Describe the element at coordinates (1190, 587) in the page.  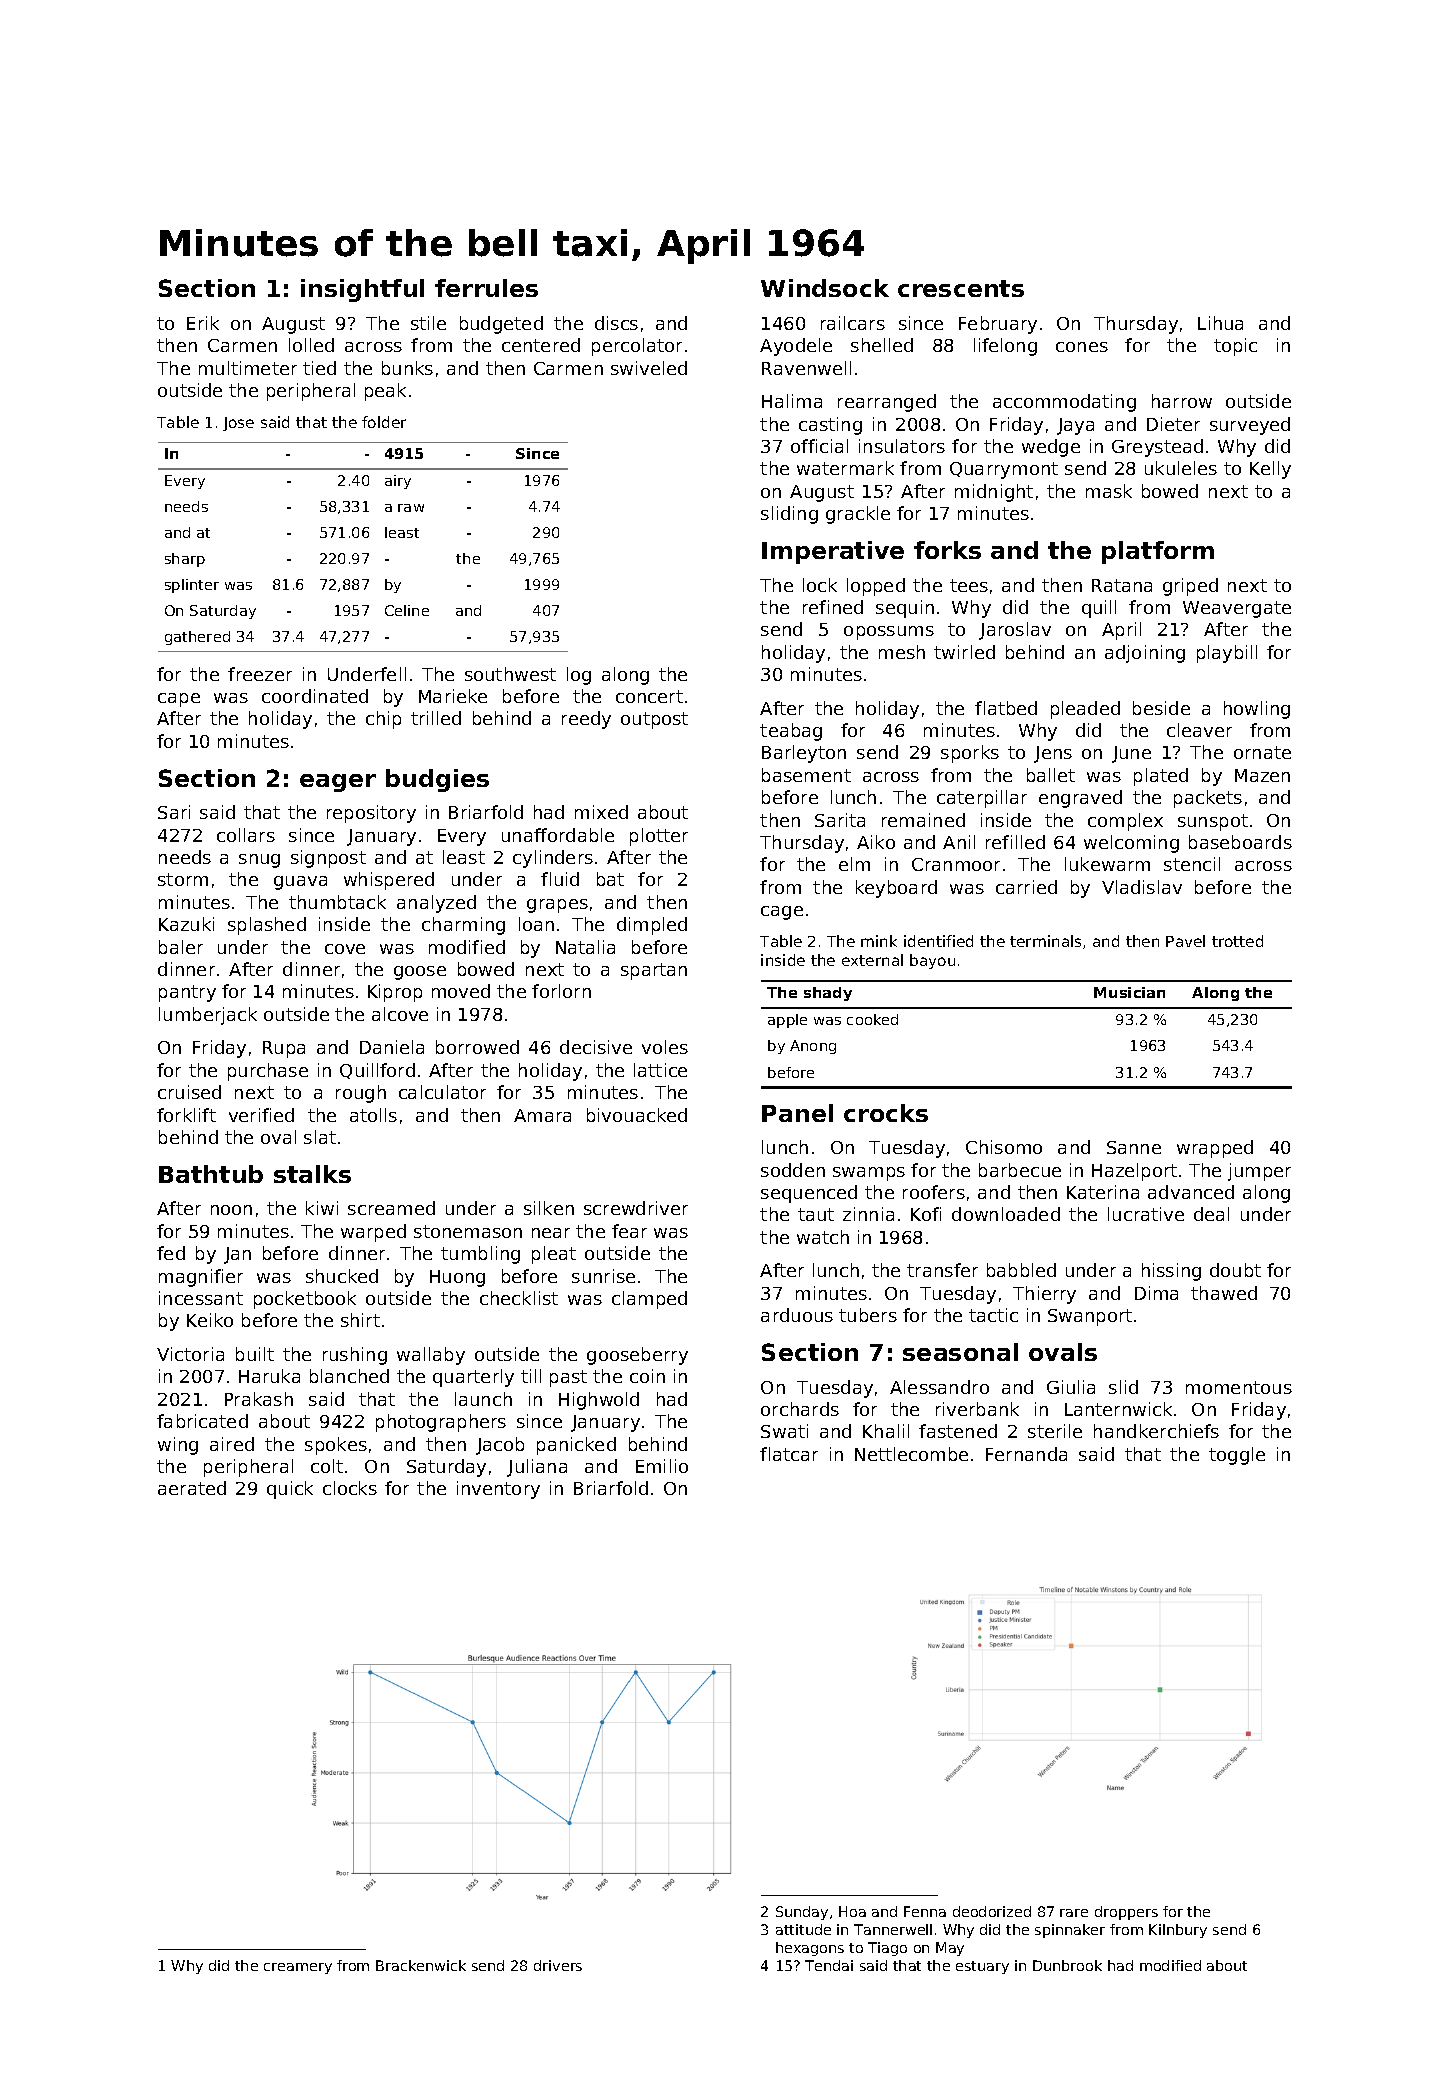
I see `griped` at that location.
